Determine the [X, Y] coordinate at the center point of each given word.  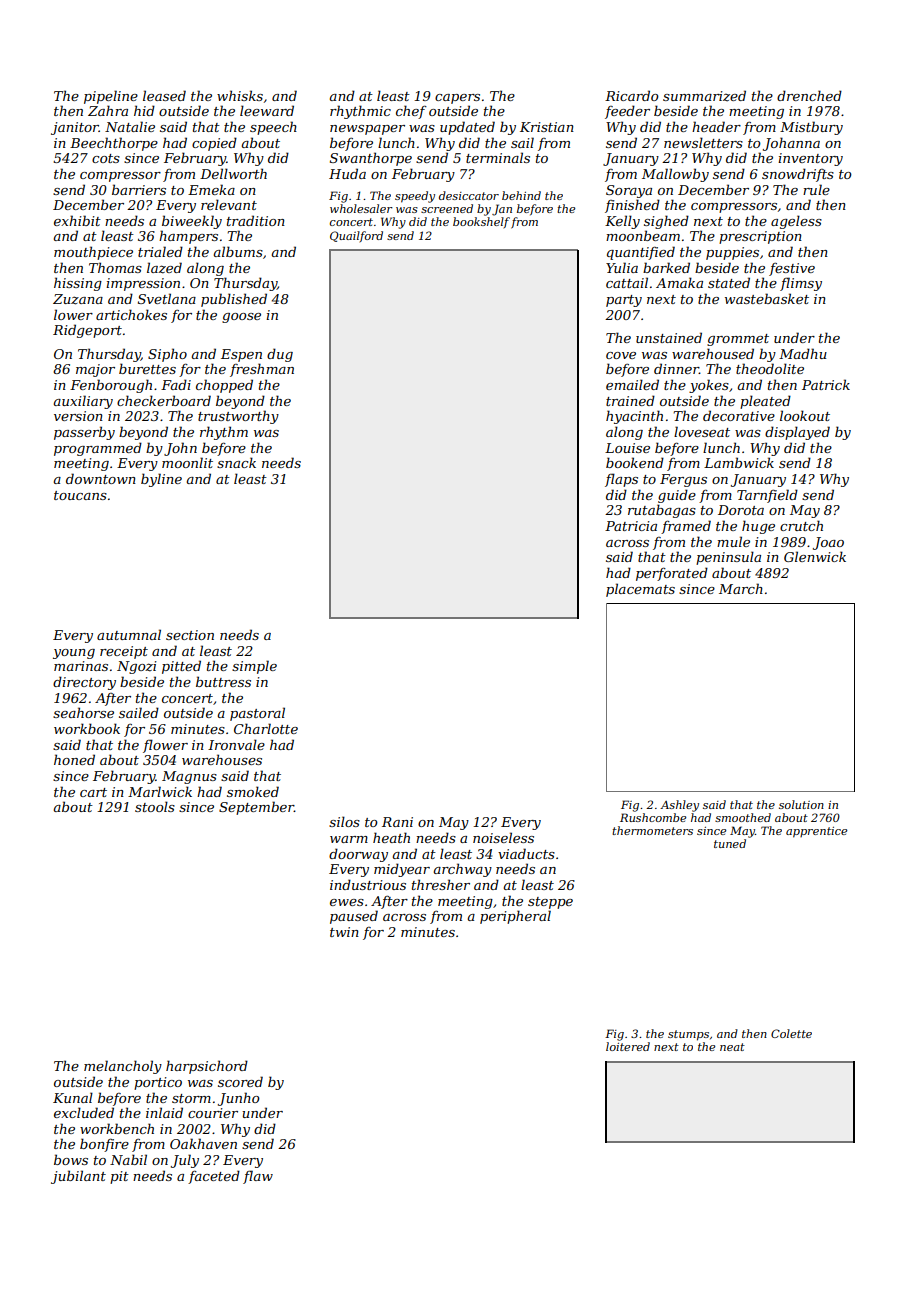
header [716, 126]
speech [273, 128]
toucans [80, 495]
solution [801, 804]
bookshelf [481, 222]
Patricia [631, 526]
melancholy [123, 1067]
